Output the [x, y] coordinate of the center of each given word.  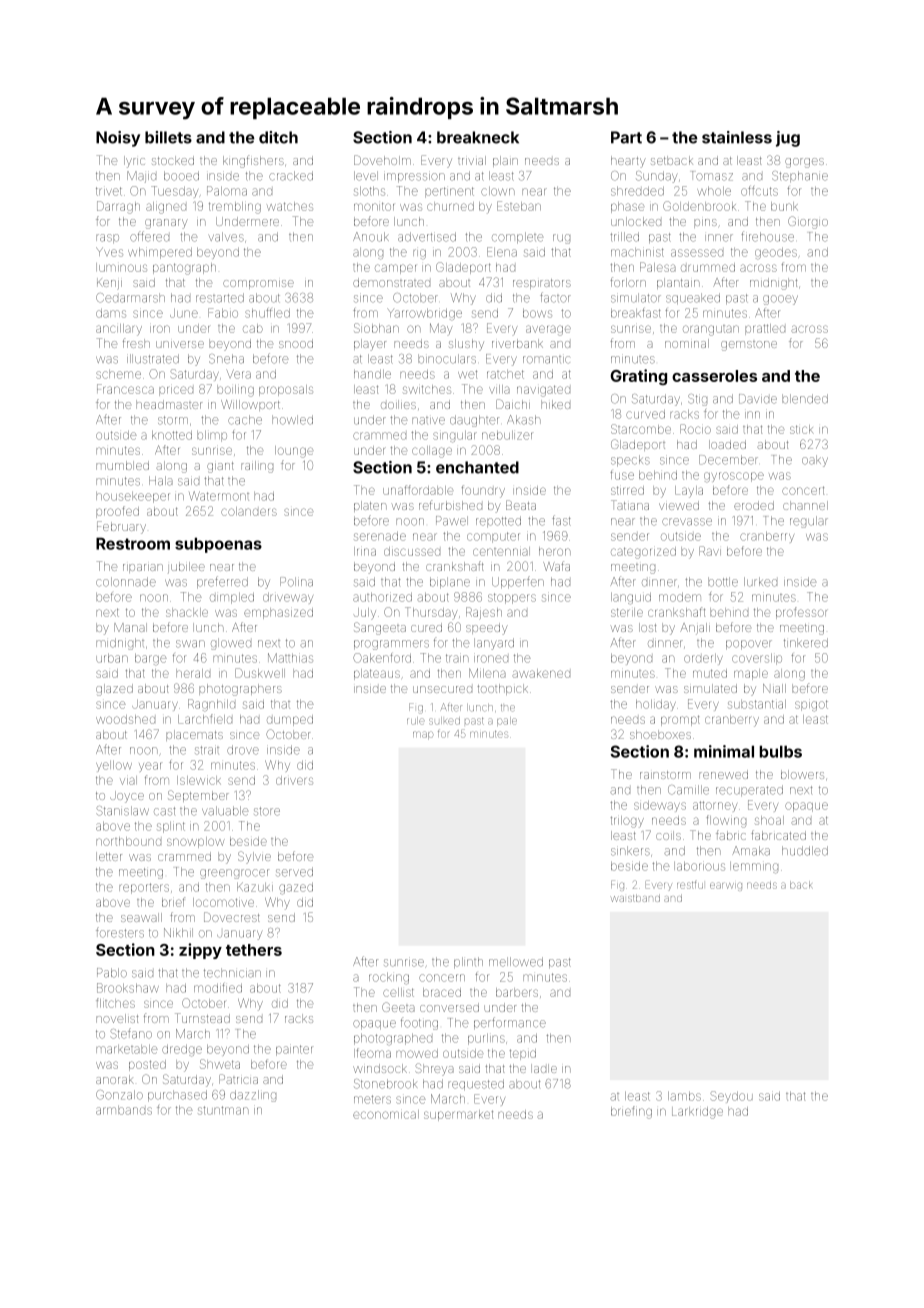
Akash [524, 420]
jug [788, 139]
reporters [144, 888]
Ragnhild [211, 705]
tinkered [806, 643]
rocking [389, 979]
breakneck [478, 137]
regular [809, 522]
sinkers [630, 851]
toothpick [502, 689]
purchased [177, 1096]
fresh [136, 343]
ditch [278, 137]
